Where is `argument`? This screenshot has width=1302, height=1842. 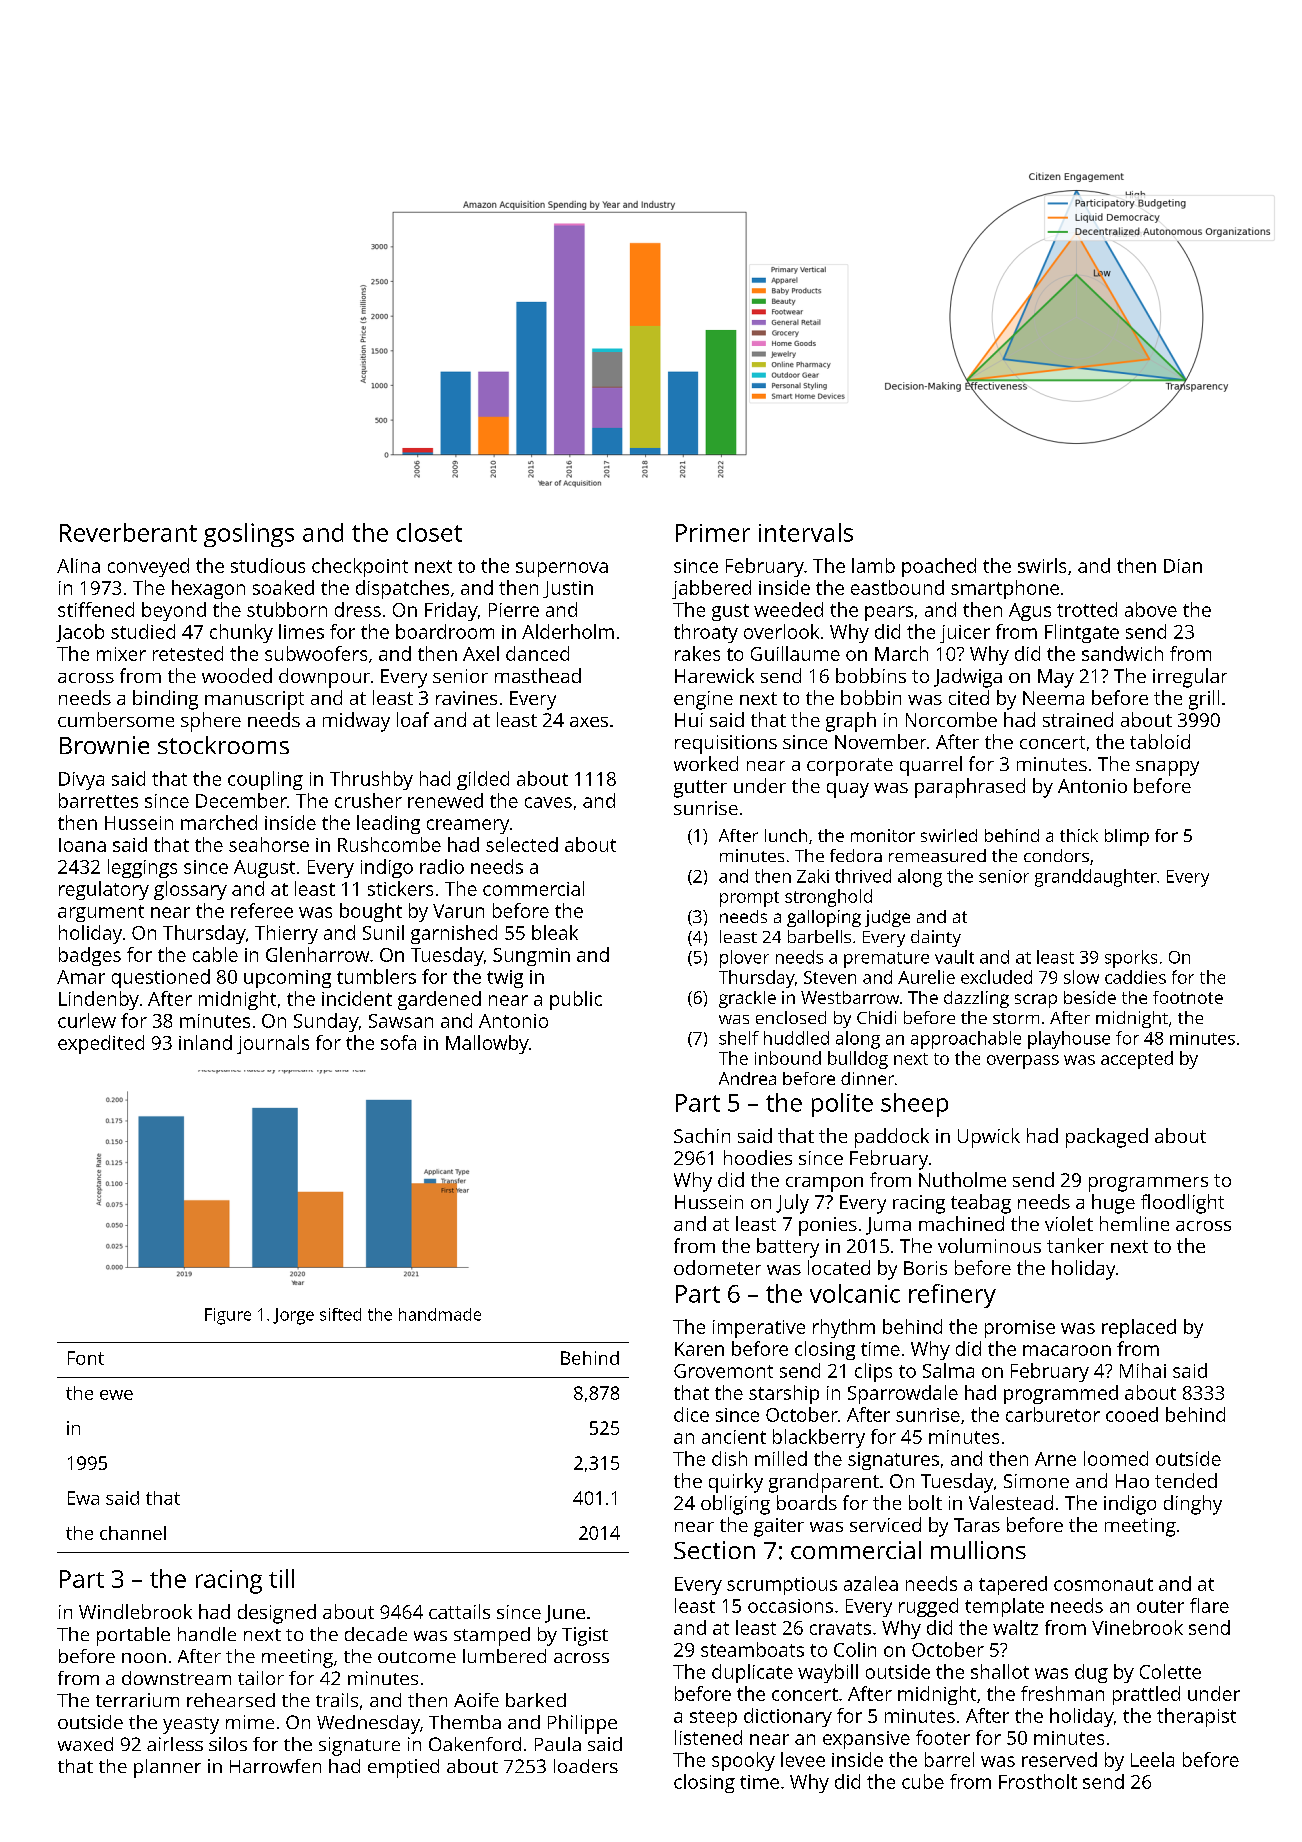 argument is located at coordinates (101, 913).
